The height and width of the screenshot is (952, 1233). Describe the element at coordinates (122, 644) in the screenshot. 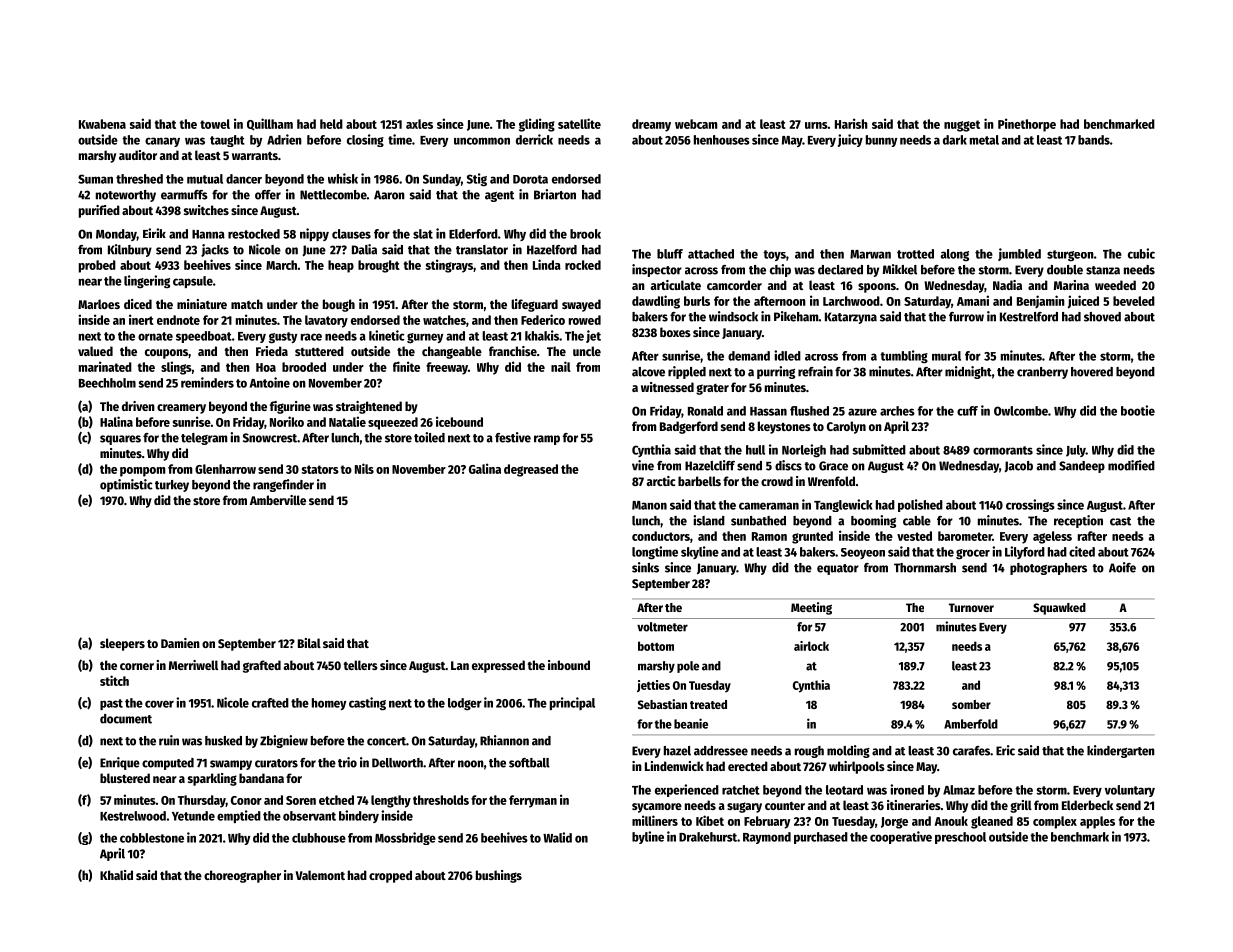

I see `sleepers` at that location.
